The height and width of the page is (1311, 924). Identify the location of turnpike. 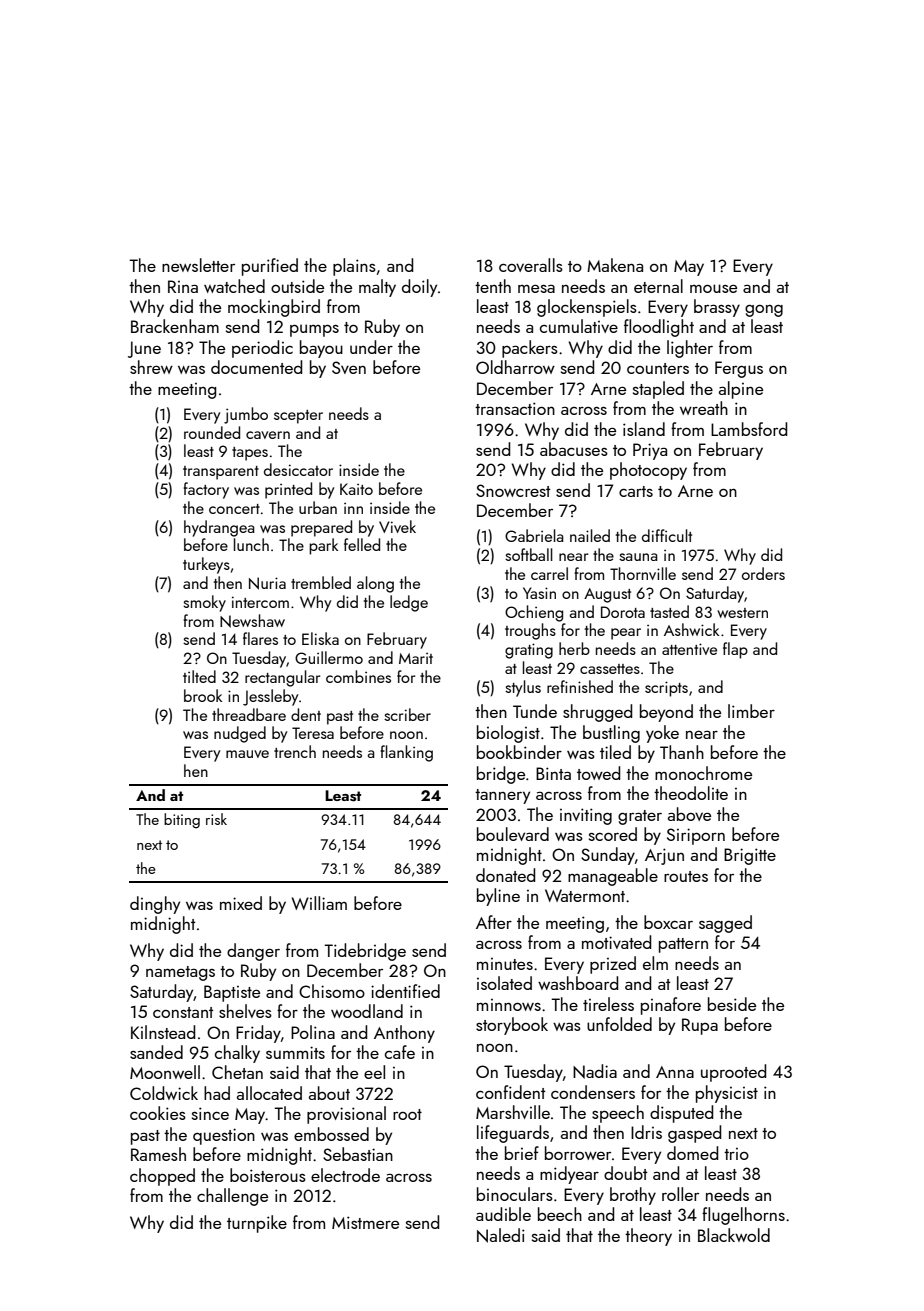
(257, 1224).
